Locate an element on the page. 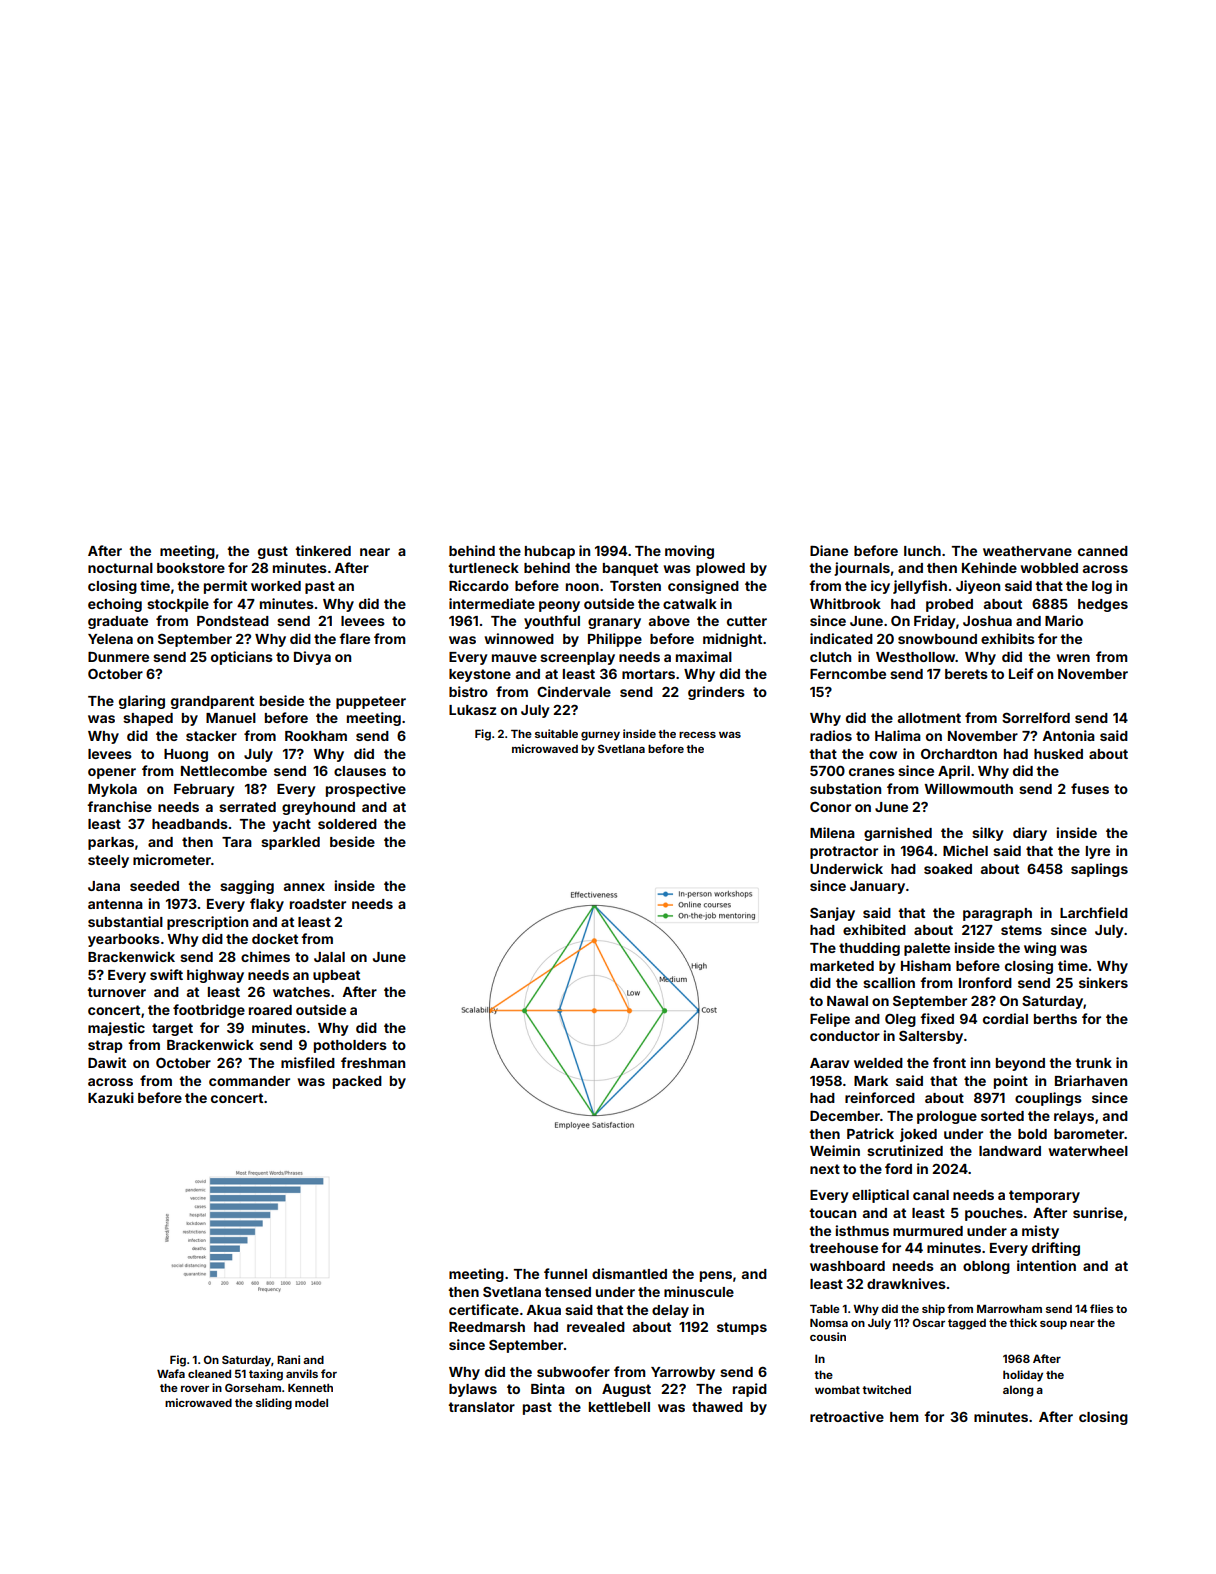  Gorseham is located at coordinates (253, 1387).
